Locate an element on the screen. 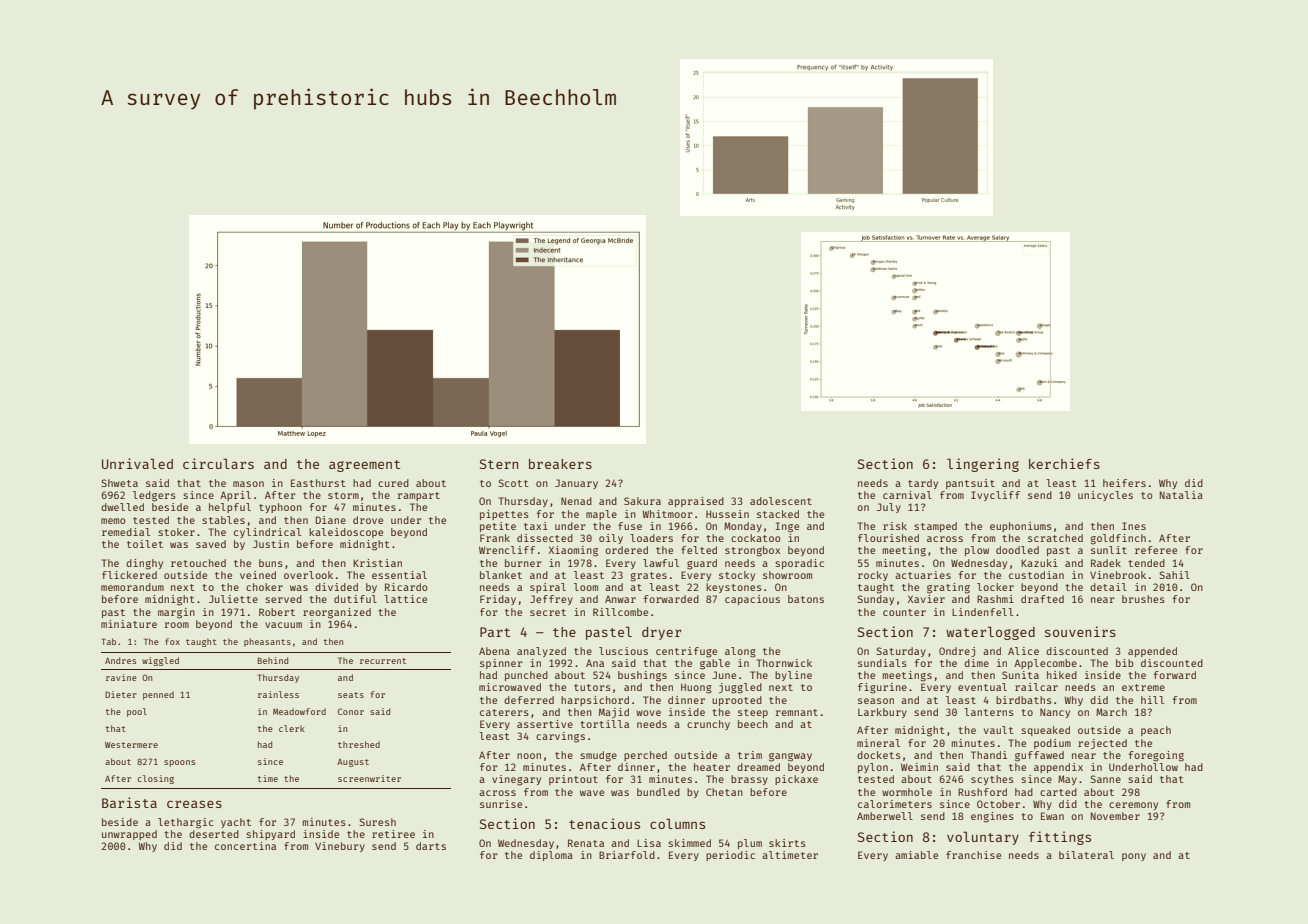  spoons is located at coordinates (179, 763).
